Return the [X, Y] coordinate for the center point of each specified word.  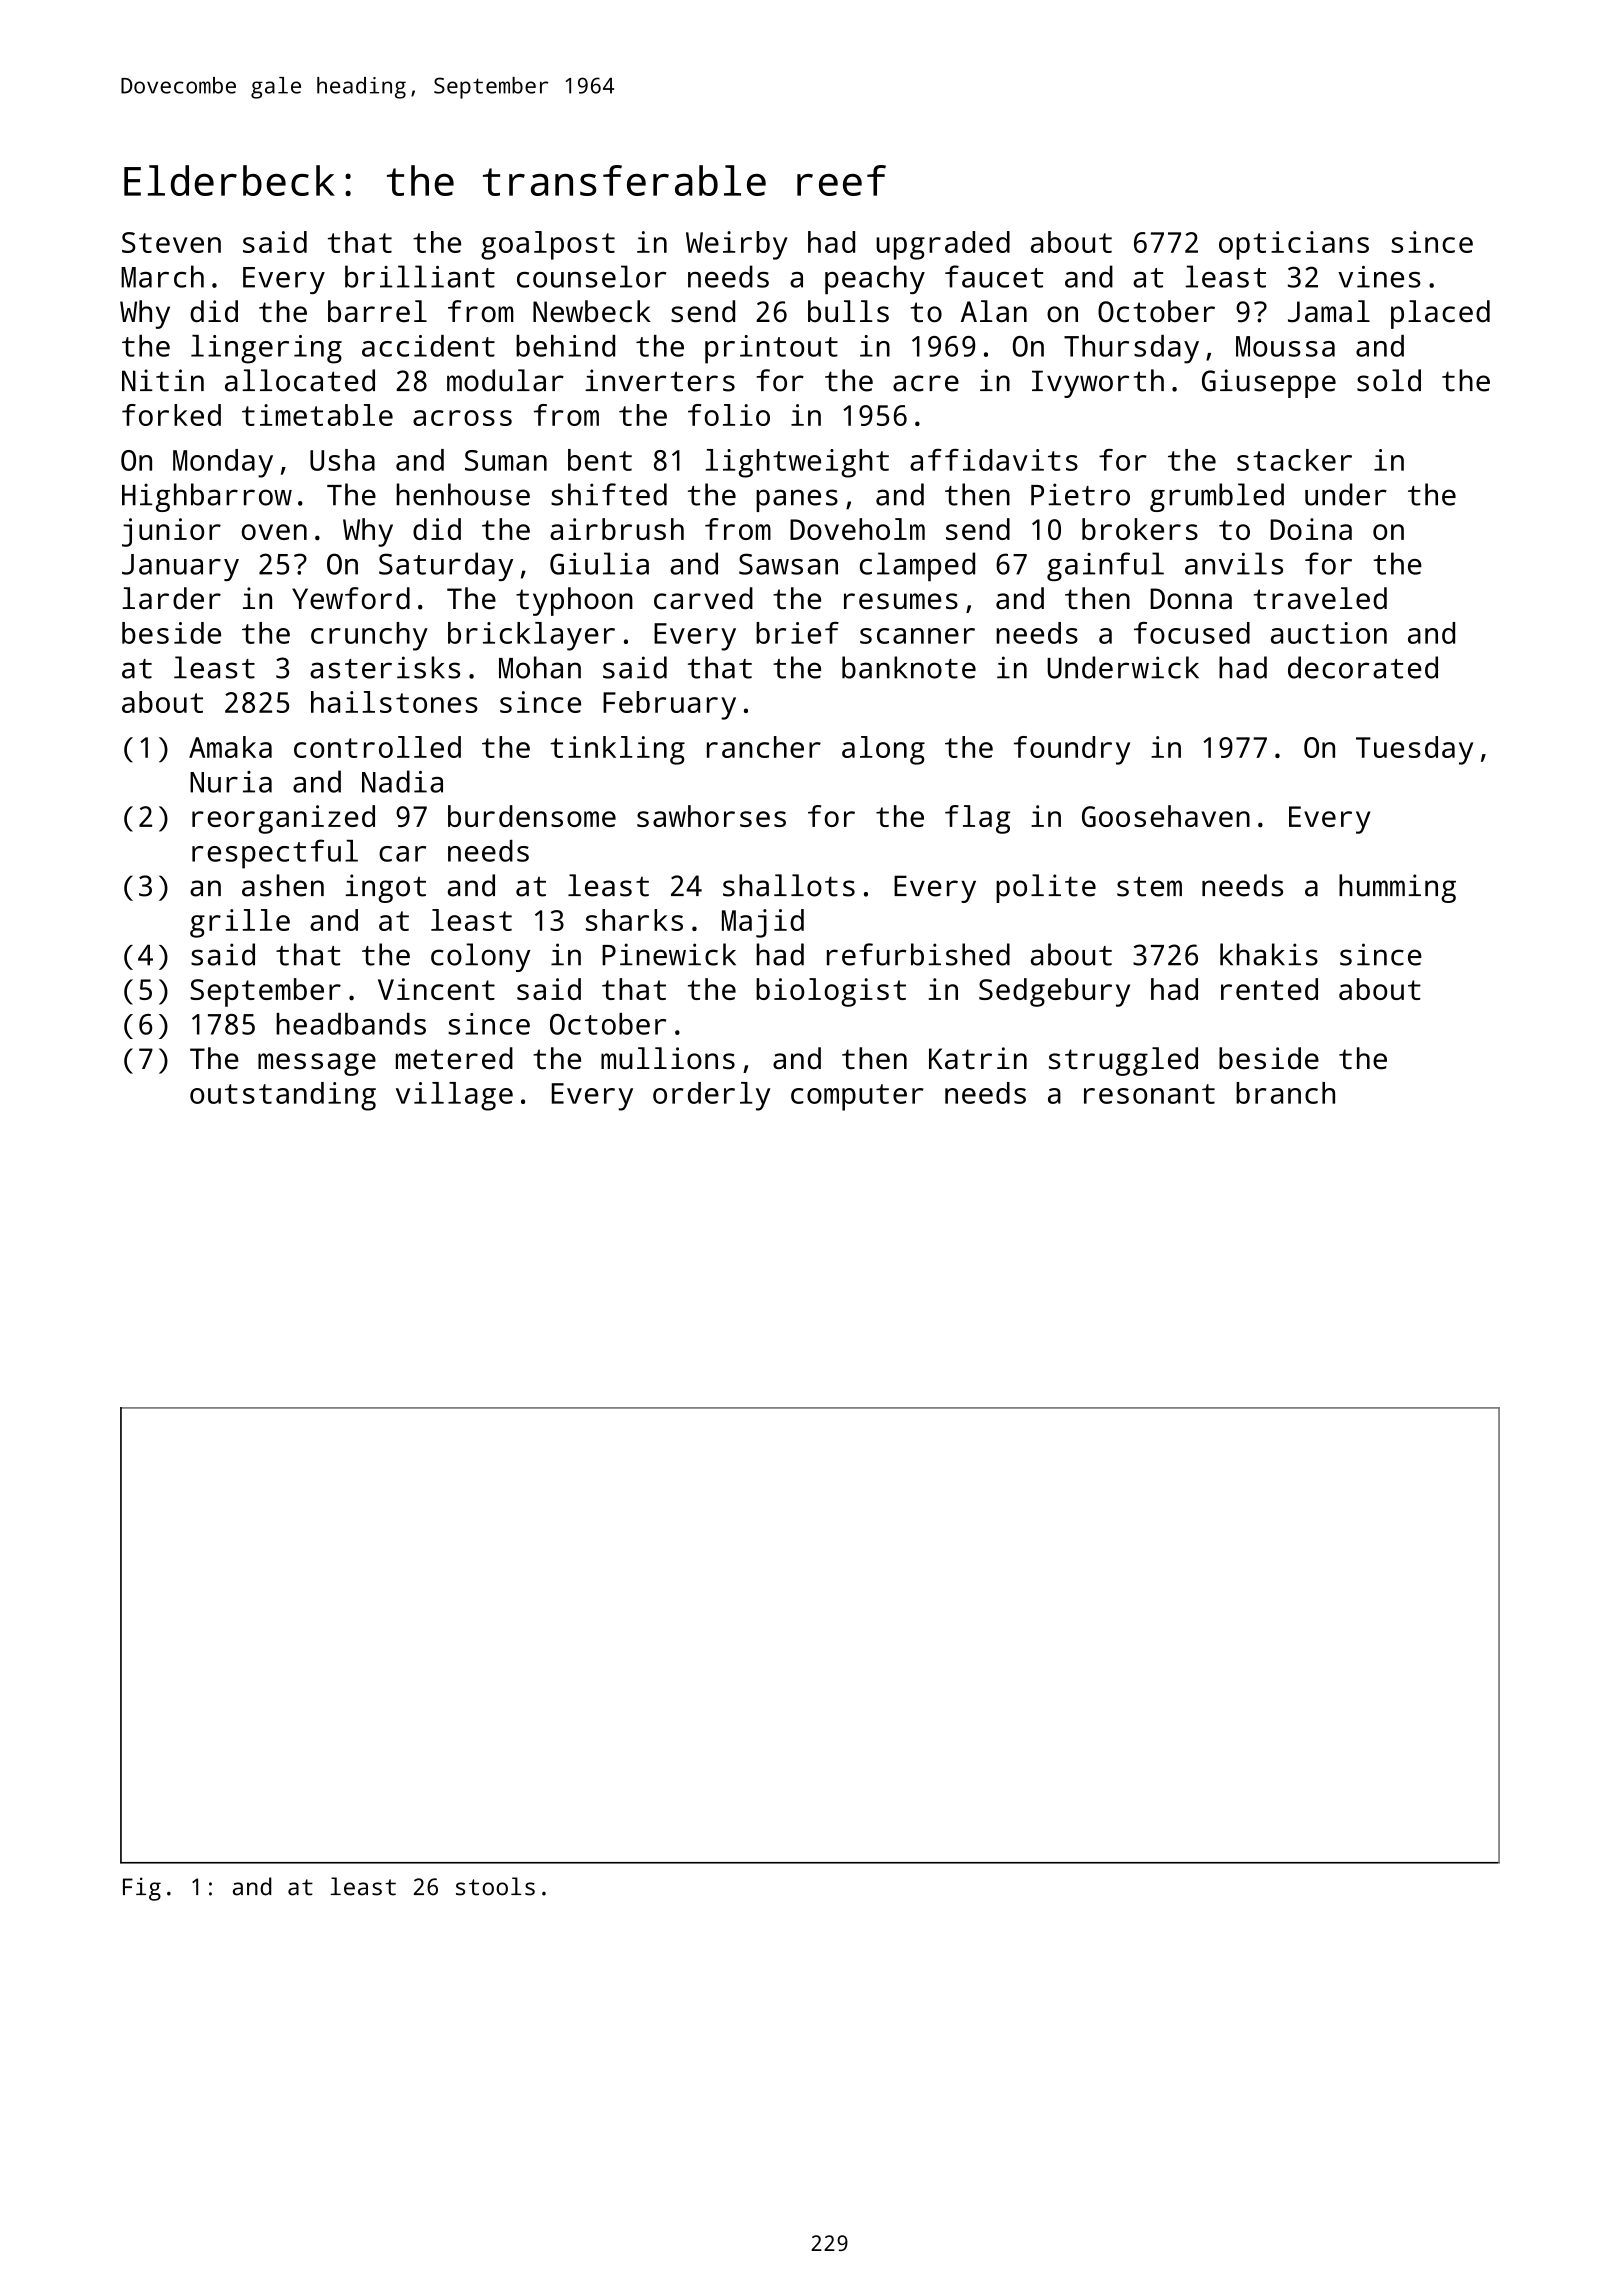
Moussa [1285, 346]
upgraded [943, 245]
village [454, 1096]
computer [857, 1097]
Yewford [351, 598]
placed [1440, 314]
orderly [711, 1096]
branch [1285, 1093]
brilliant [420, 276]
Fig [142, 1889]
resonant [1149, 1094]
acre [926, 383]
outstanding [283, 1096]
